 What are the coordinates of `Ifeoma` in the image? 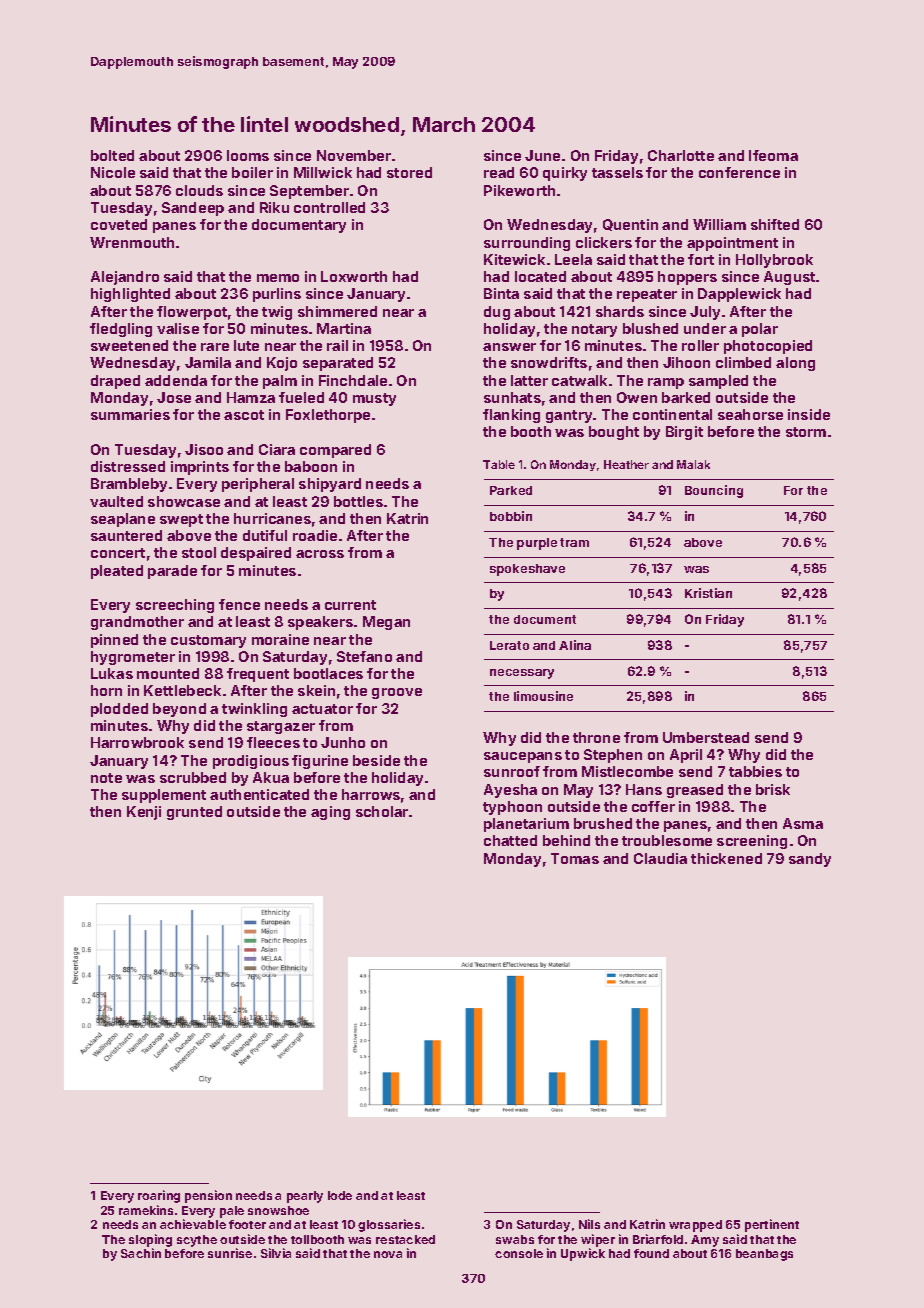 It's located at (773, 155).
